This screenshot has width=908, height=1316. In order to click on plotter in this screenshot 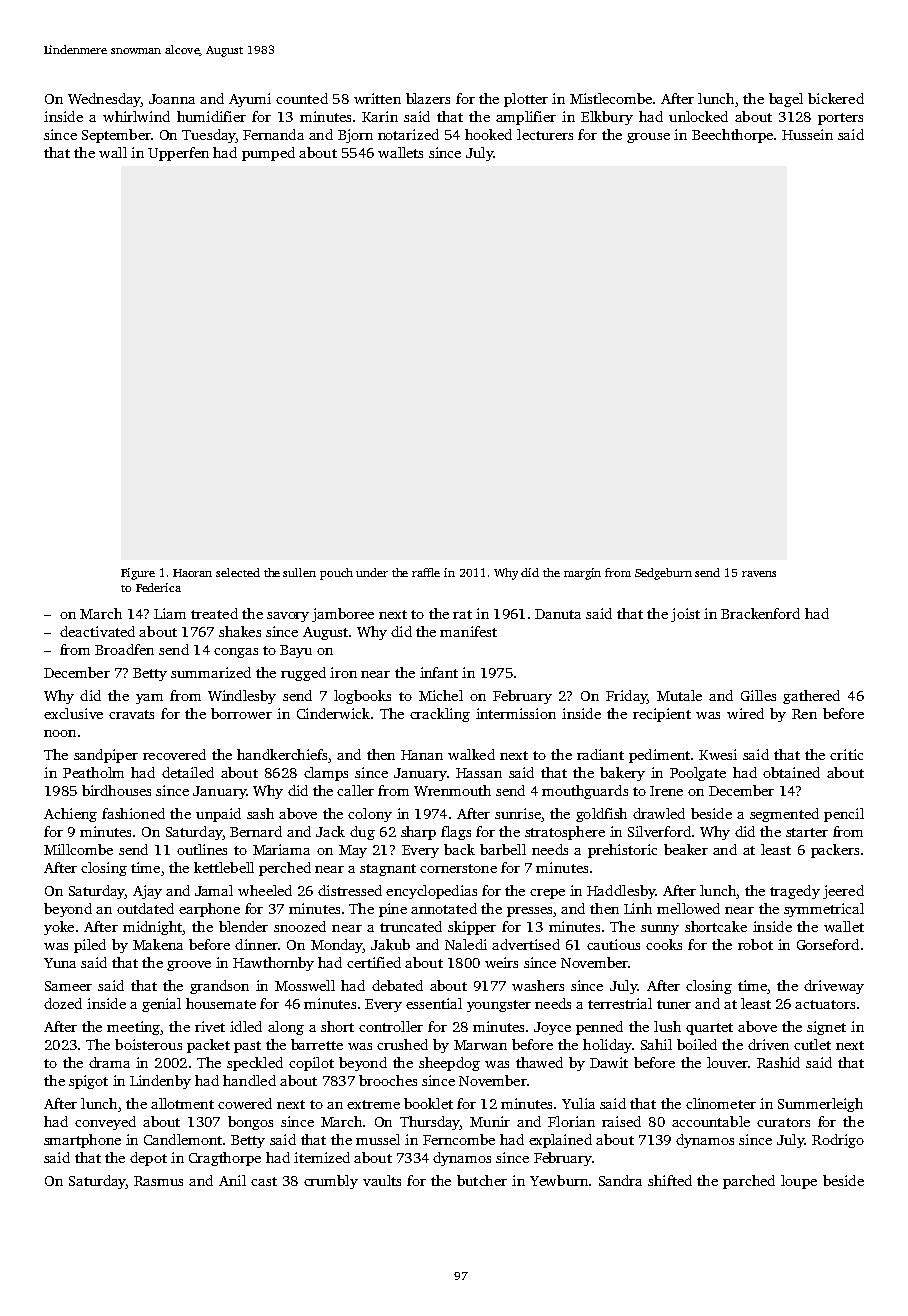, I will do `click(526, 100)`.
